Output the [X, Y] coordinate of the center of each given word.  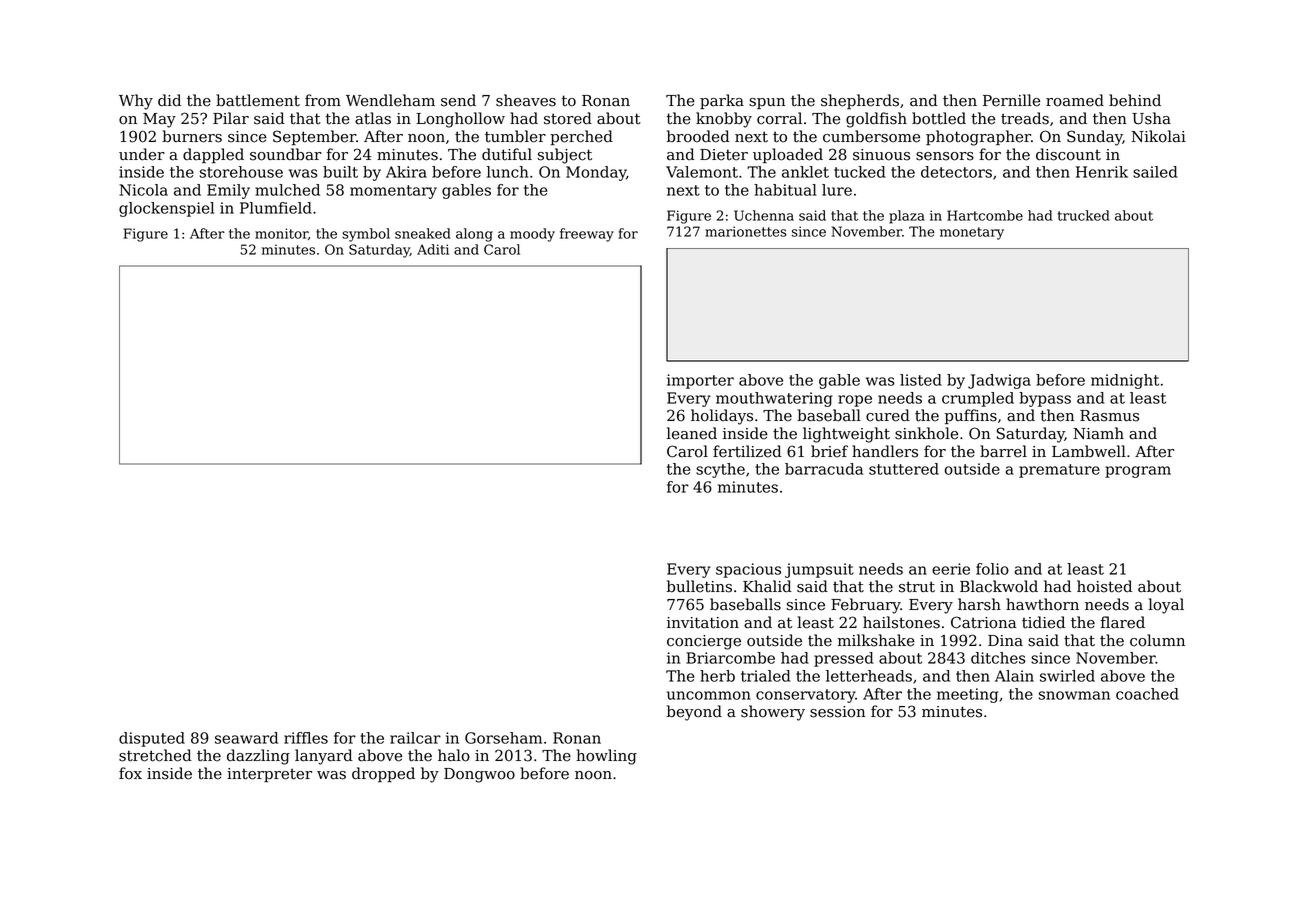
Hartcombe [985, 215]
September [314, 138]
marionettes [745, 231]
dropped [383, 774]
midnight [1125, 381]
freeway [587, 235]
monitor [281, 233]
